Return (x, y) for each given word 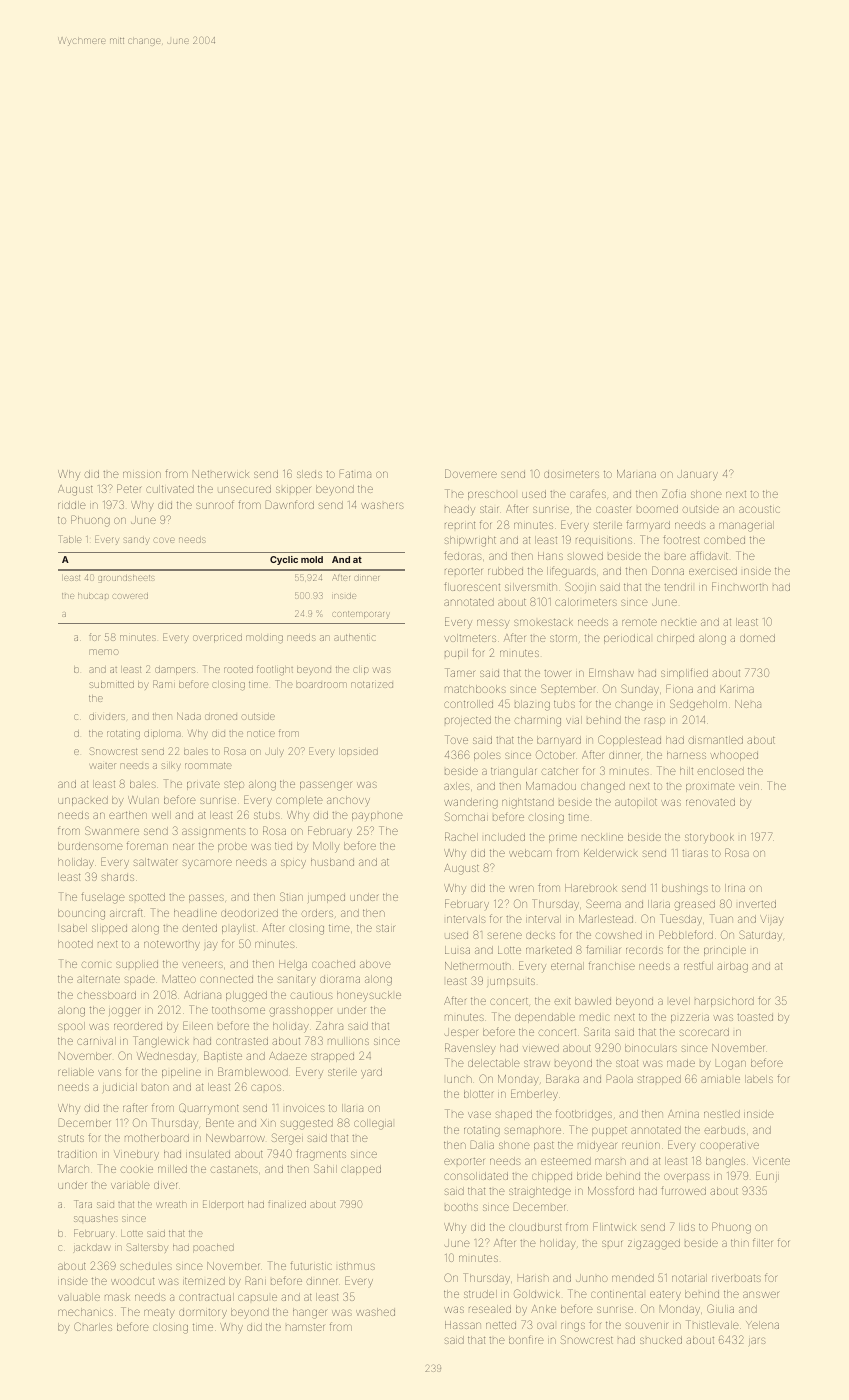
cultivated (170, 489)
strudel (480, 1294)
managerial (746, 526)
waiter (103, 766)
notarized (372, 684)
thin (740, 1243)
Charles (93, 1326)
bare (675, 556)
